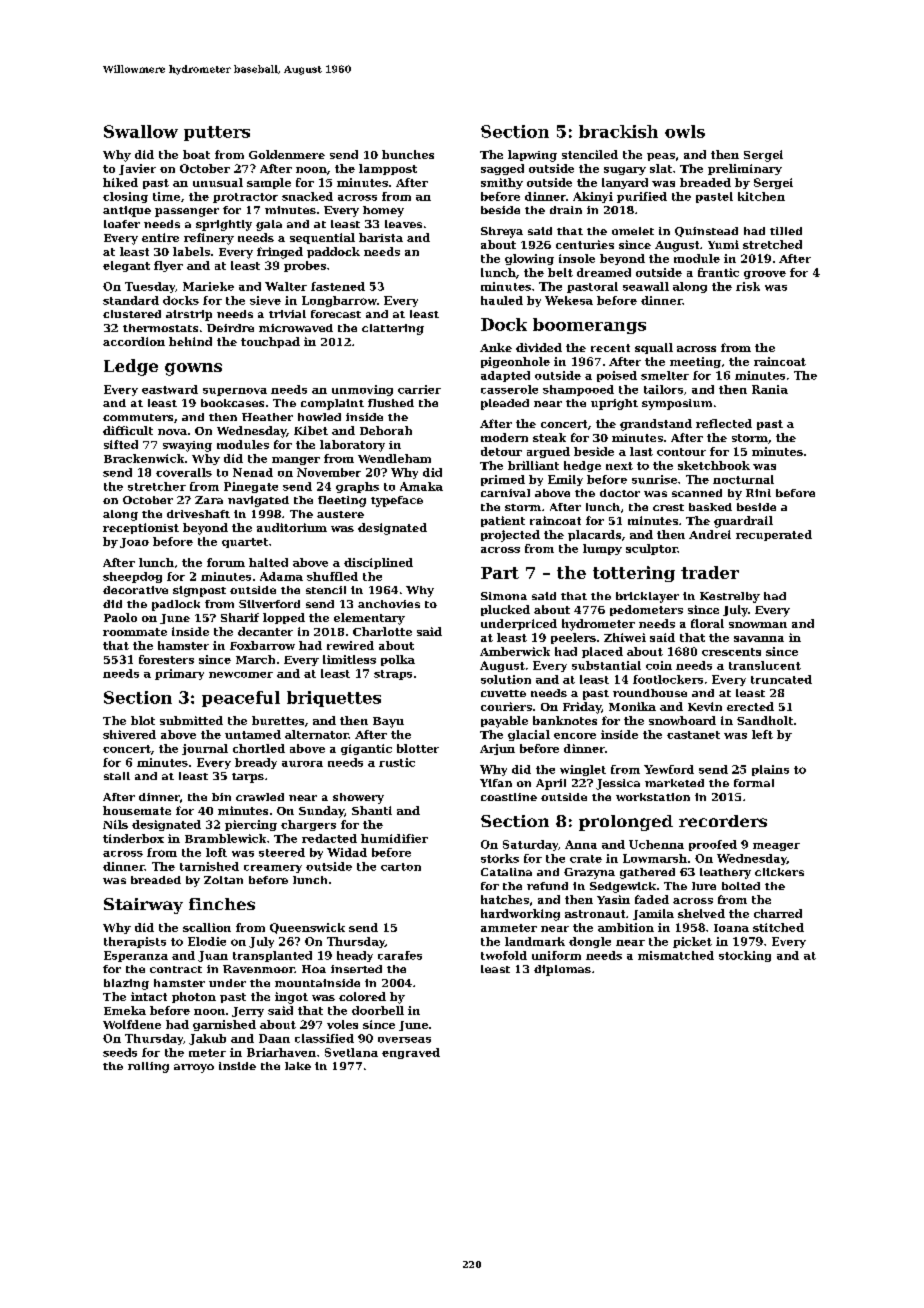 The height and width of the image is (1308, 924). Describe the element at coordinates (503, 693) in the image. I see `cuvette` at that location.
